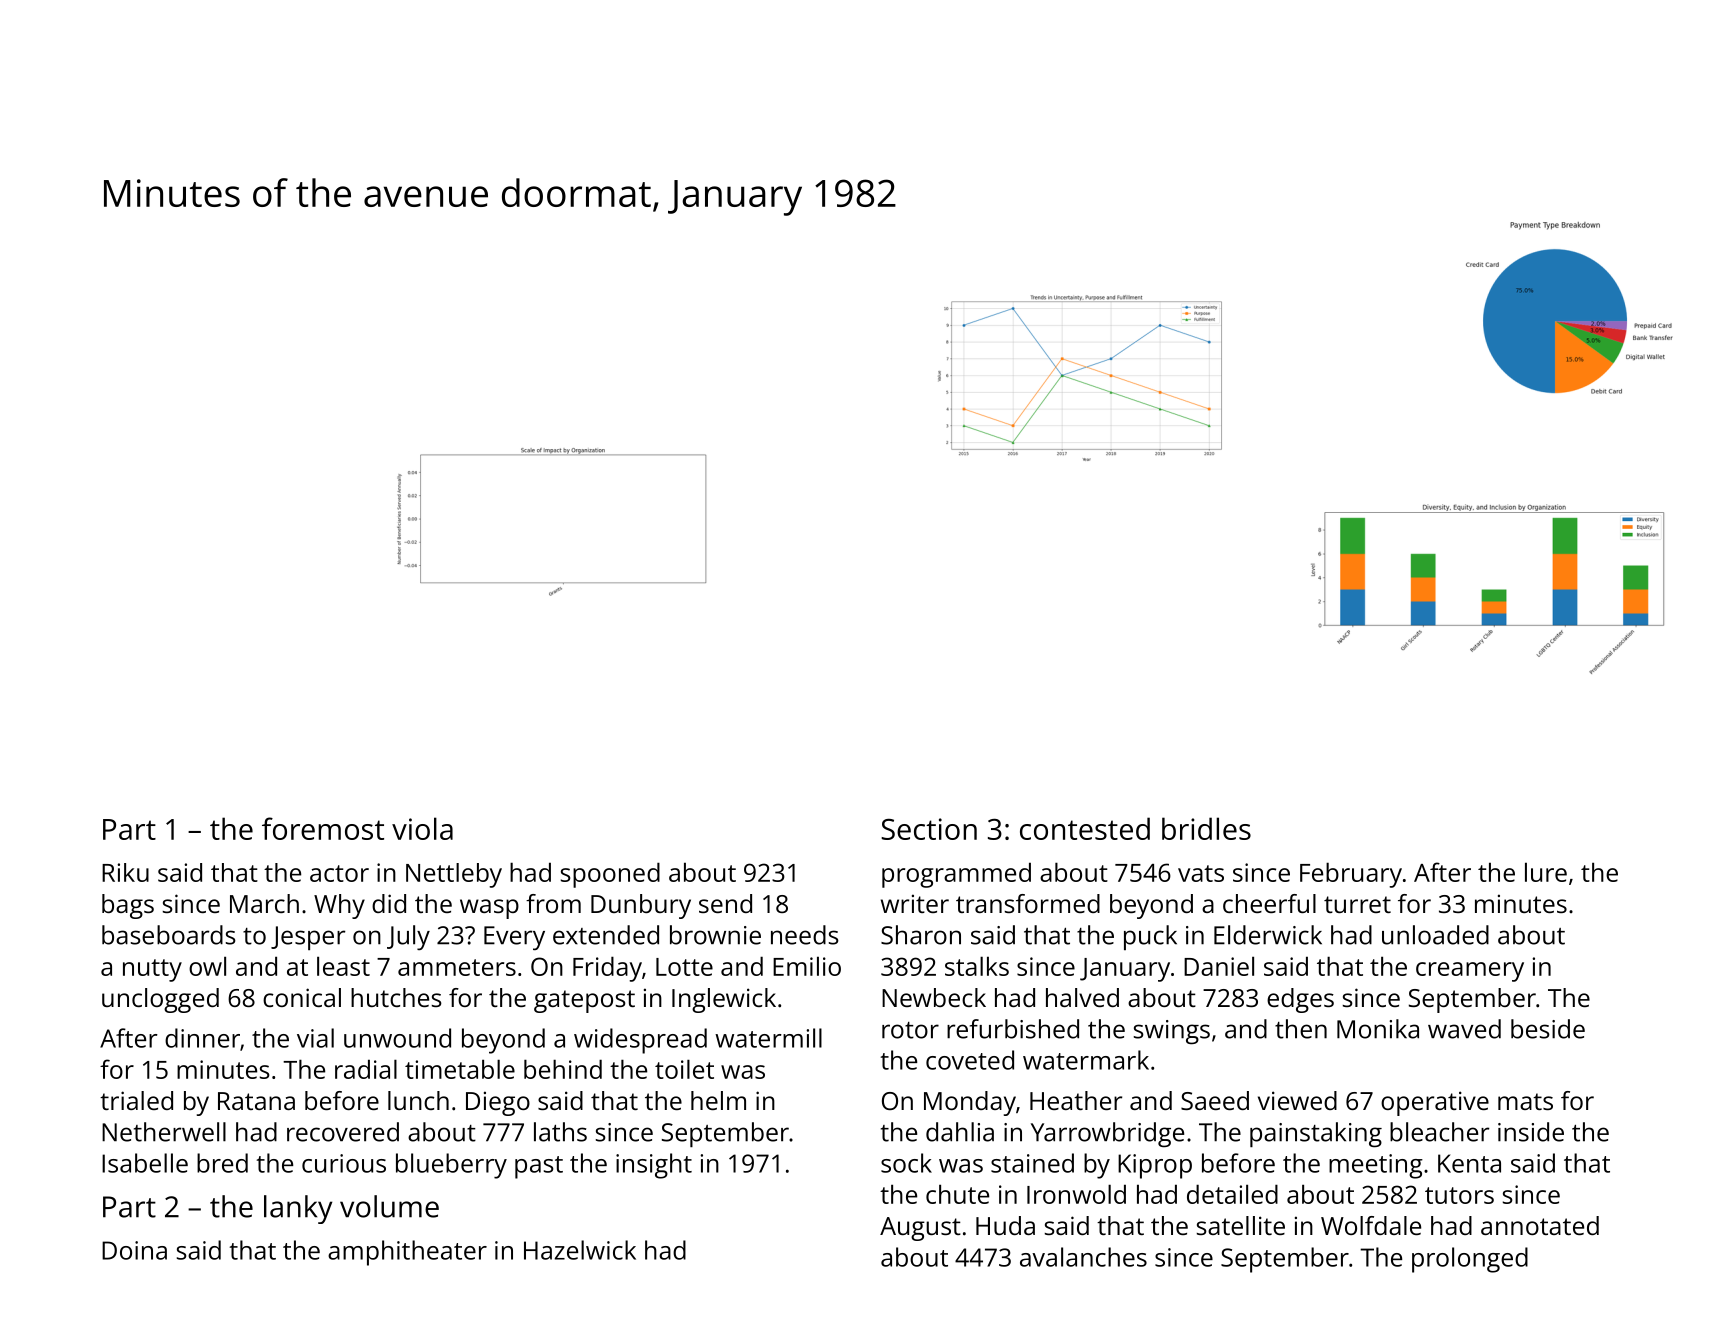 Image resolution: width=1723 pixels, height=1331 pixels. I want to click on widespread, so click(640, 1041).
